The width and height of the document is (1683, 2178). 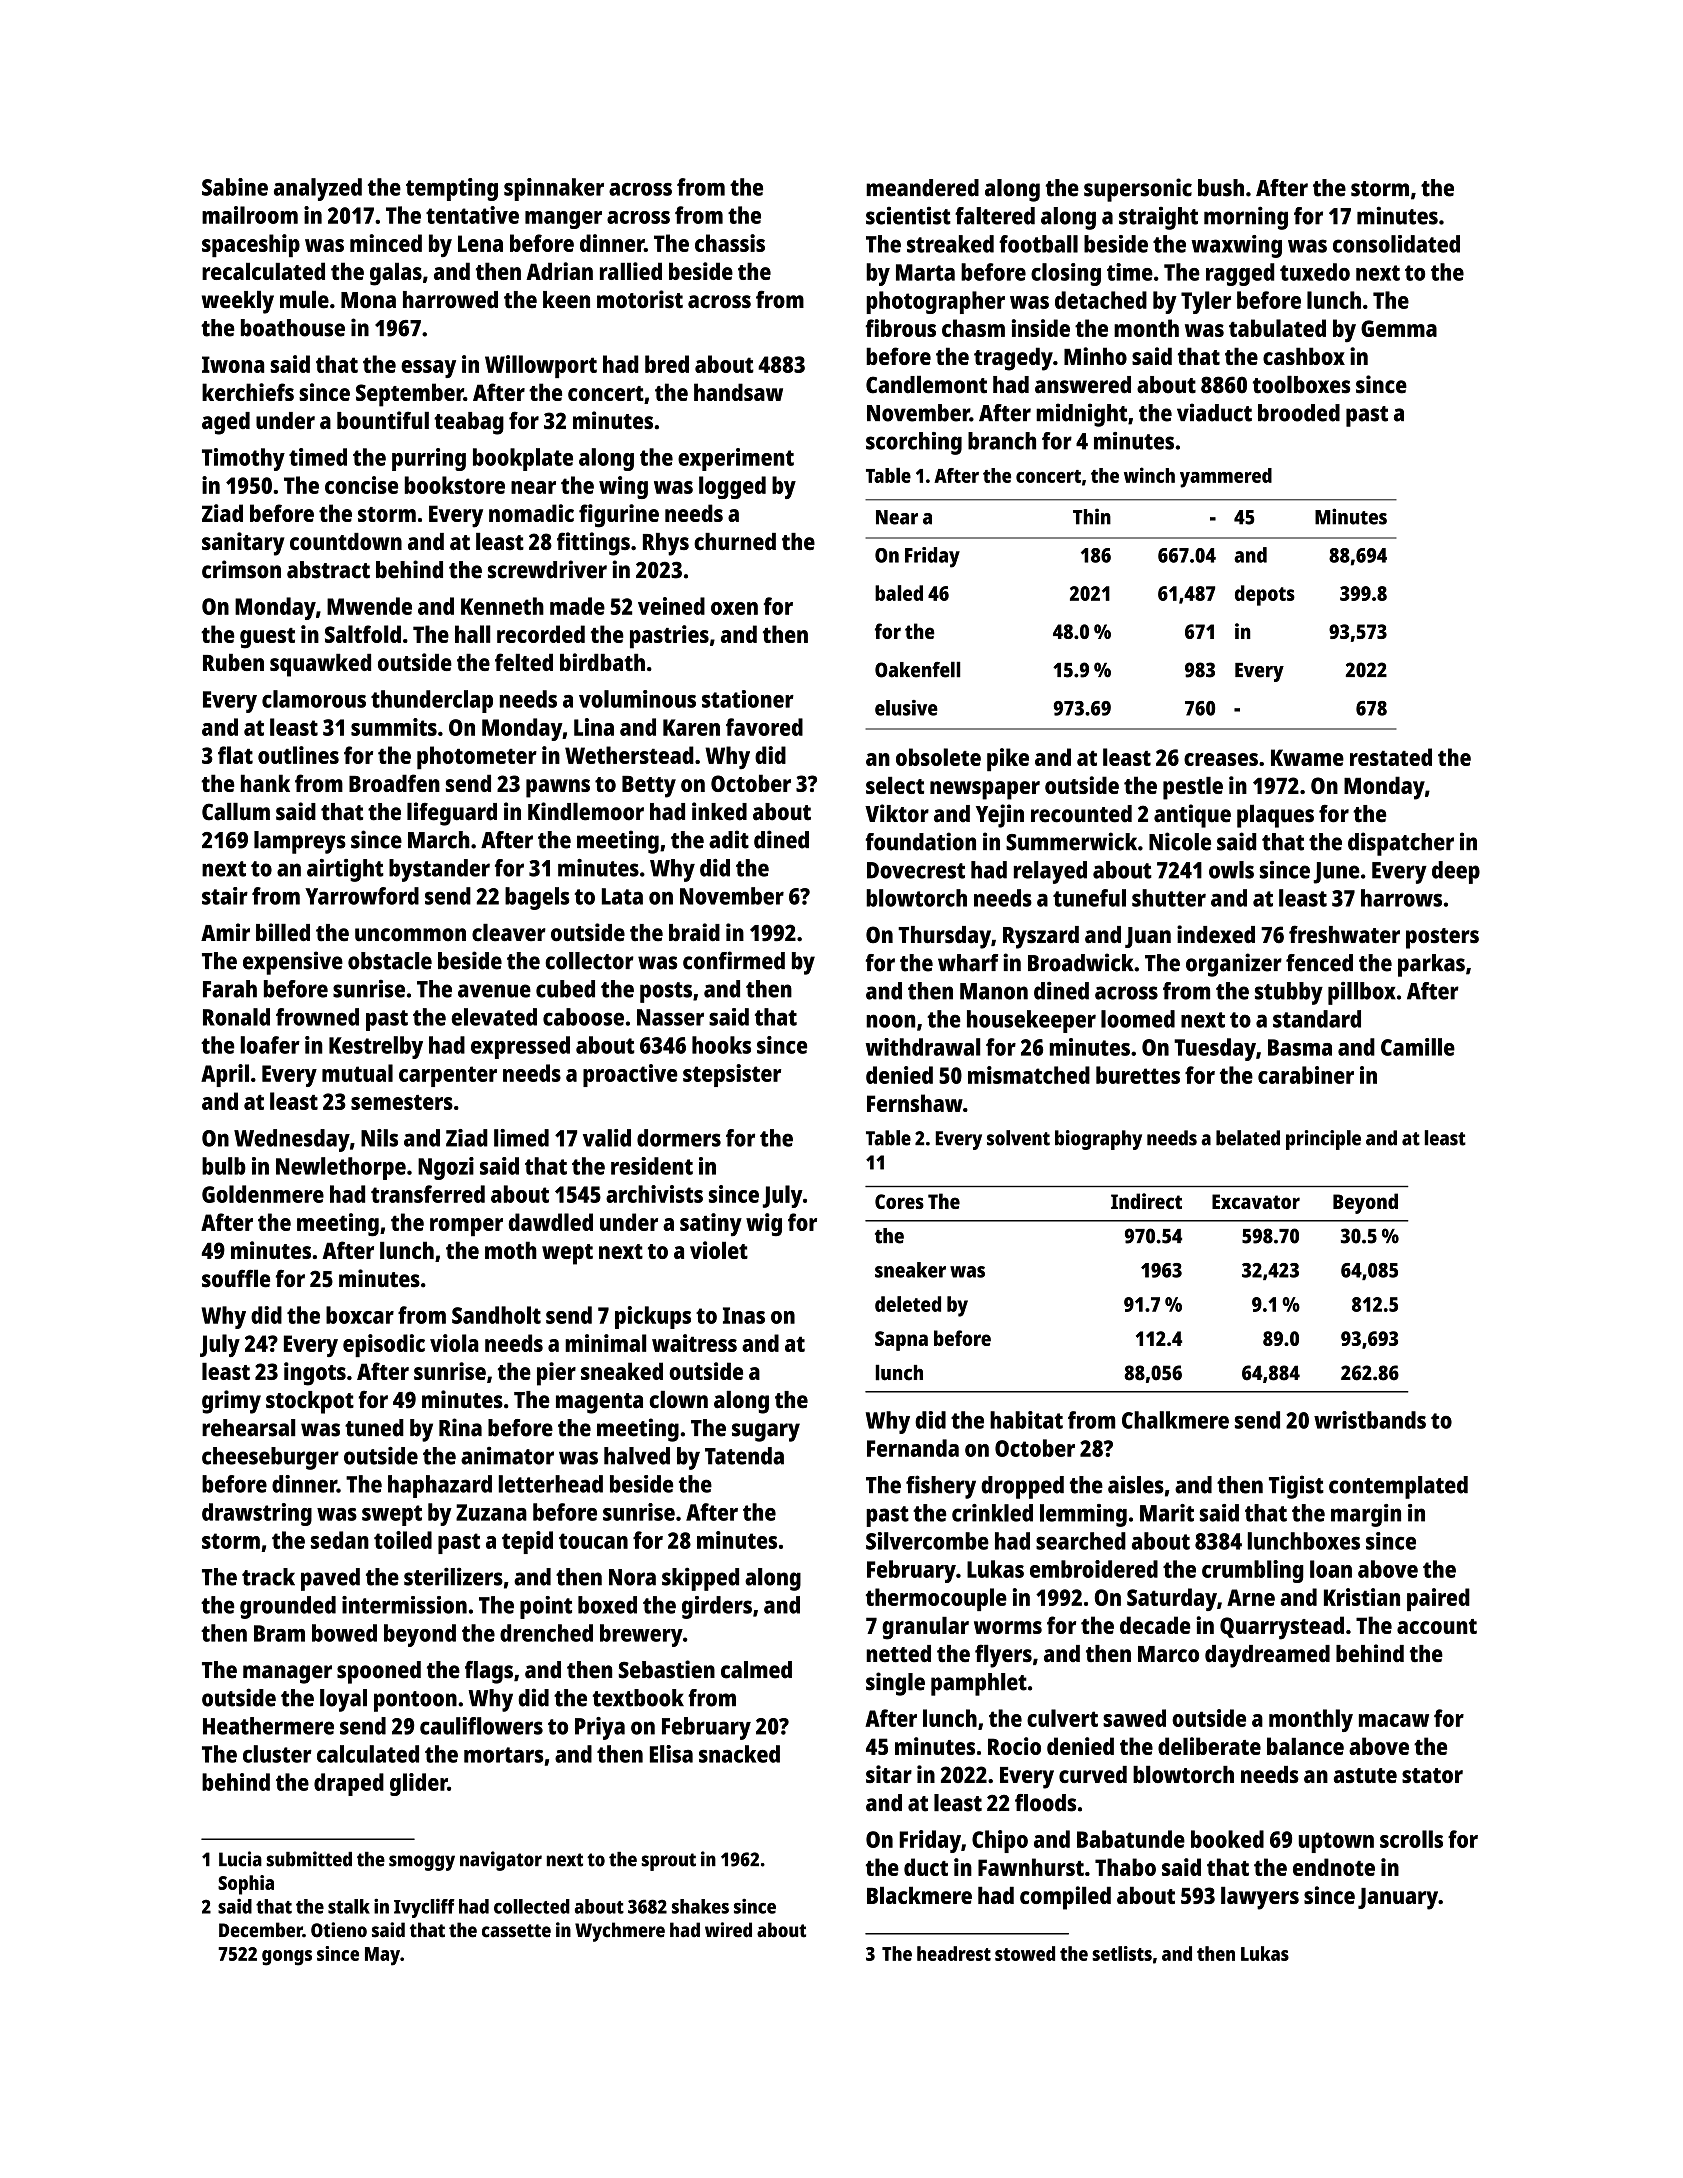 What do you see at coordinates (1398, 1899) in the document?
I see `January` at bounding box center [1398, 1899].
